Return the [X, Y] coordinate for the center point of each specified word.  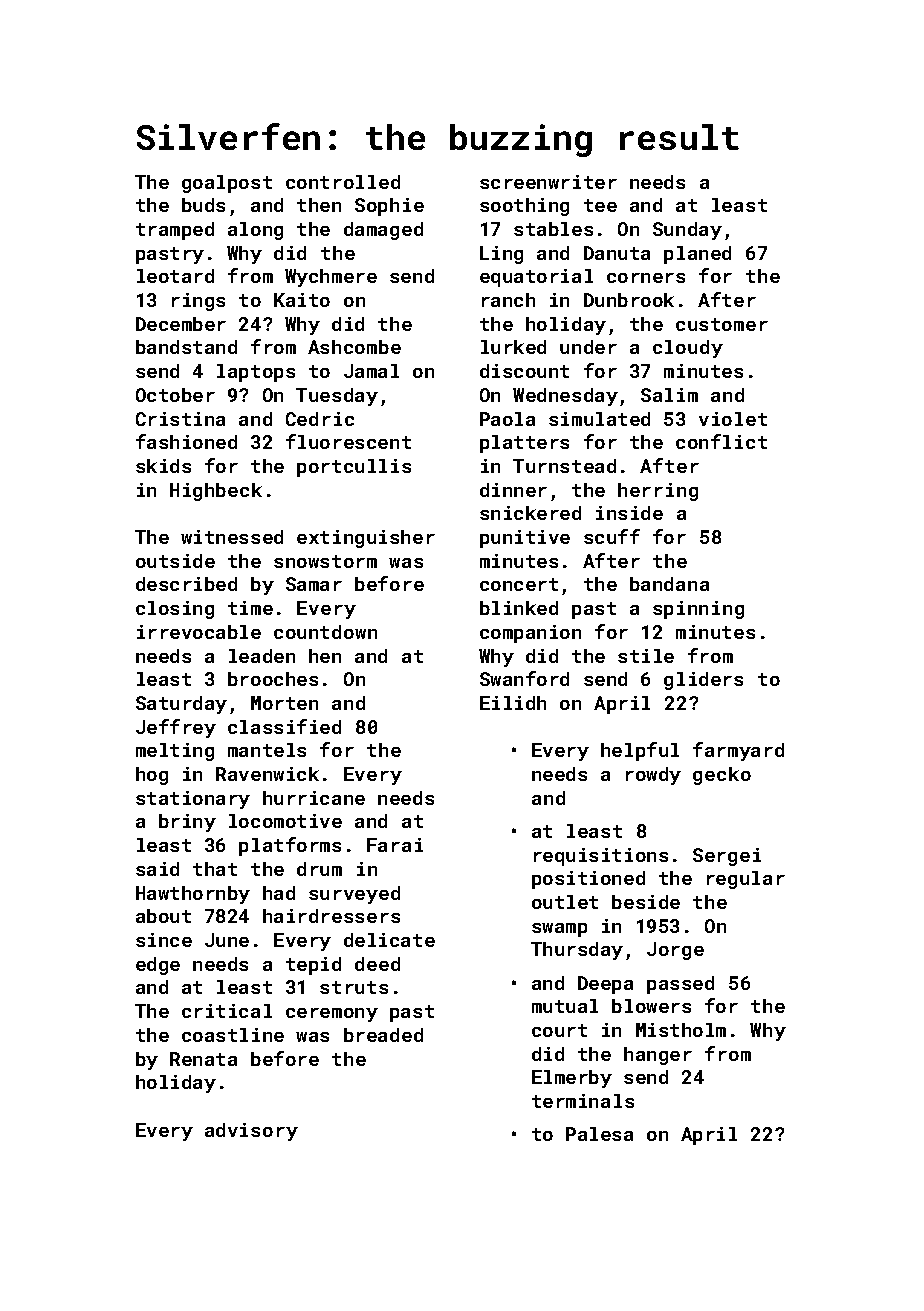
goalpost [227, 184]
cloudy [688, 349]
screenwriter [548, 182]
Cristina [180, 419]
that [215, 869]
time [250, 608]
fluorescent [348, 441]
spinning [698, 610]
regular [746, 880]
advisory [251, 1132]
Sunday [687, 231]
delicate [389, 940]
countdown [325, 632]
